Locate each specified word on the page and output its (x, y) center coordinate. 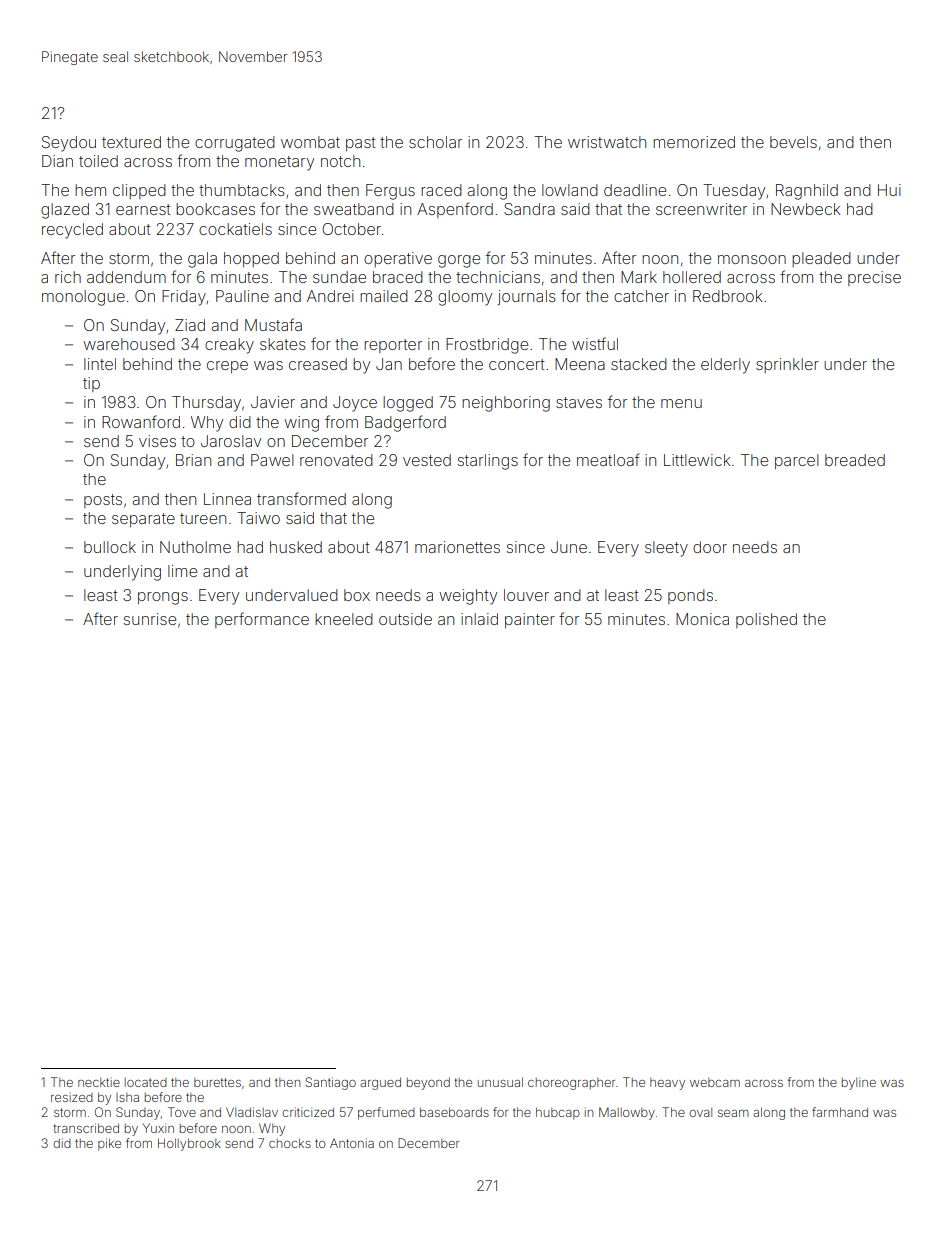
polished (766, 620)
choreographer (571, 1084)
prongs (163, 598)
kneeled (344, 619)
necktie (99, 1082)
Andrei (330, 296)
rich (68, 277)
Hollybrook (189, 1144)
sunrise (150, 619)
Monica (702, 619)
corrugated (235, 144)
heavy (667, 1084)
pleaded (821, 259)
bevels (793, 142)
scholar (435, 142)
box (357, 595)
